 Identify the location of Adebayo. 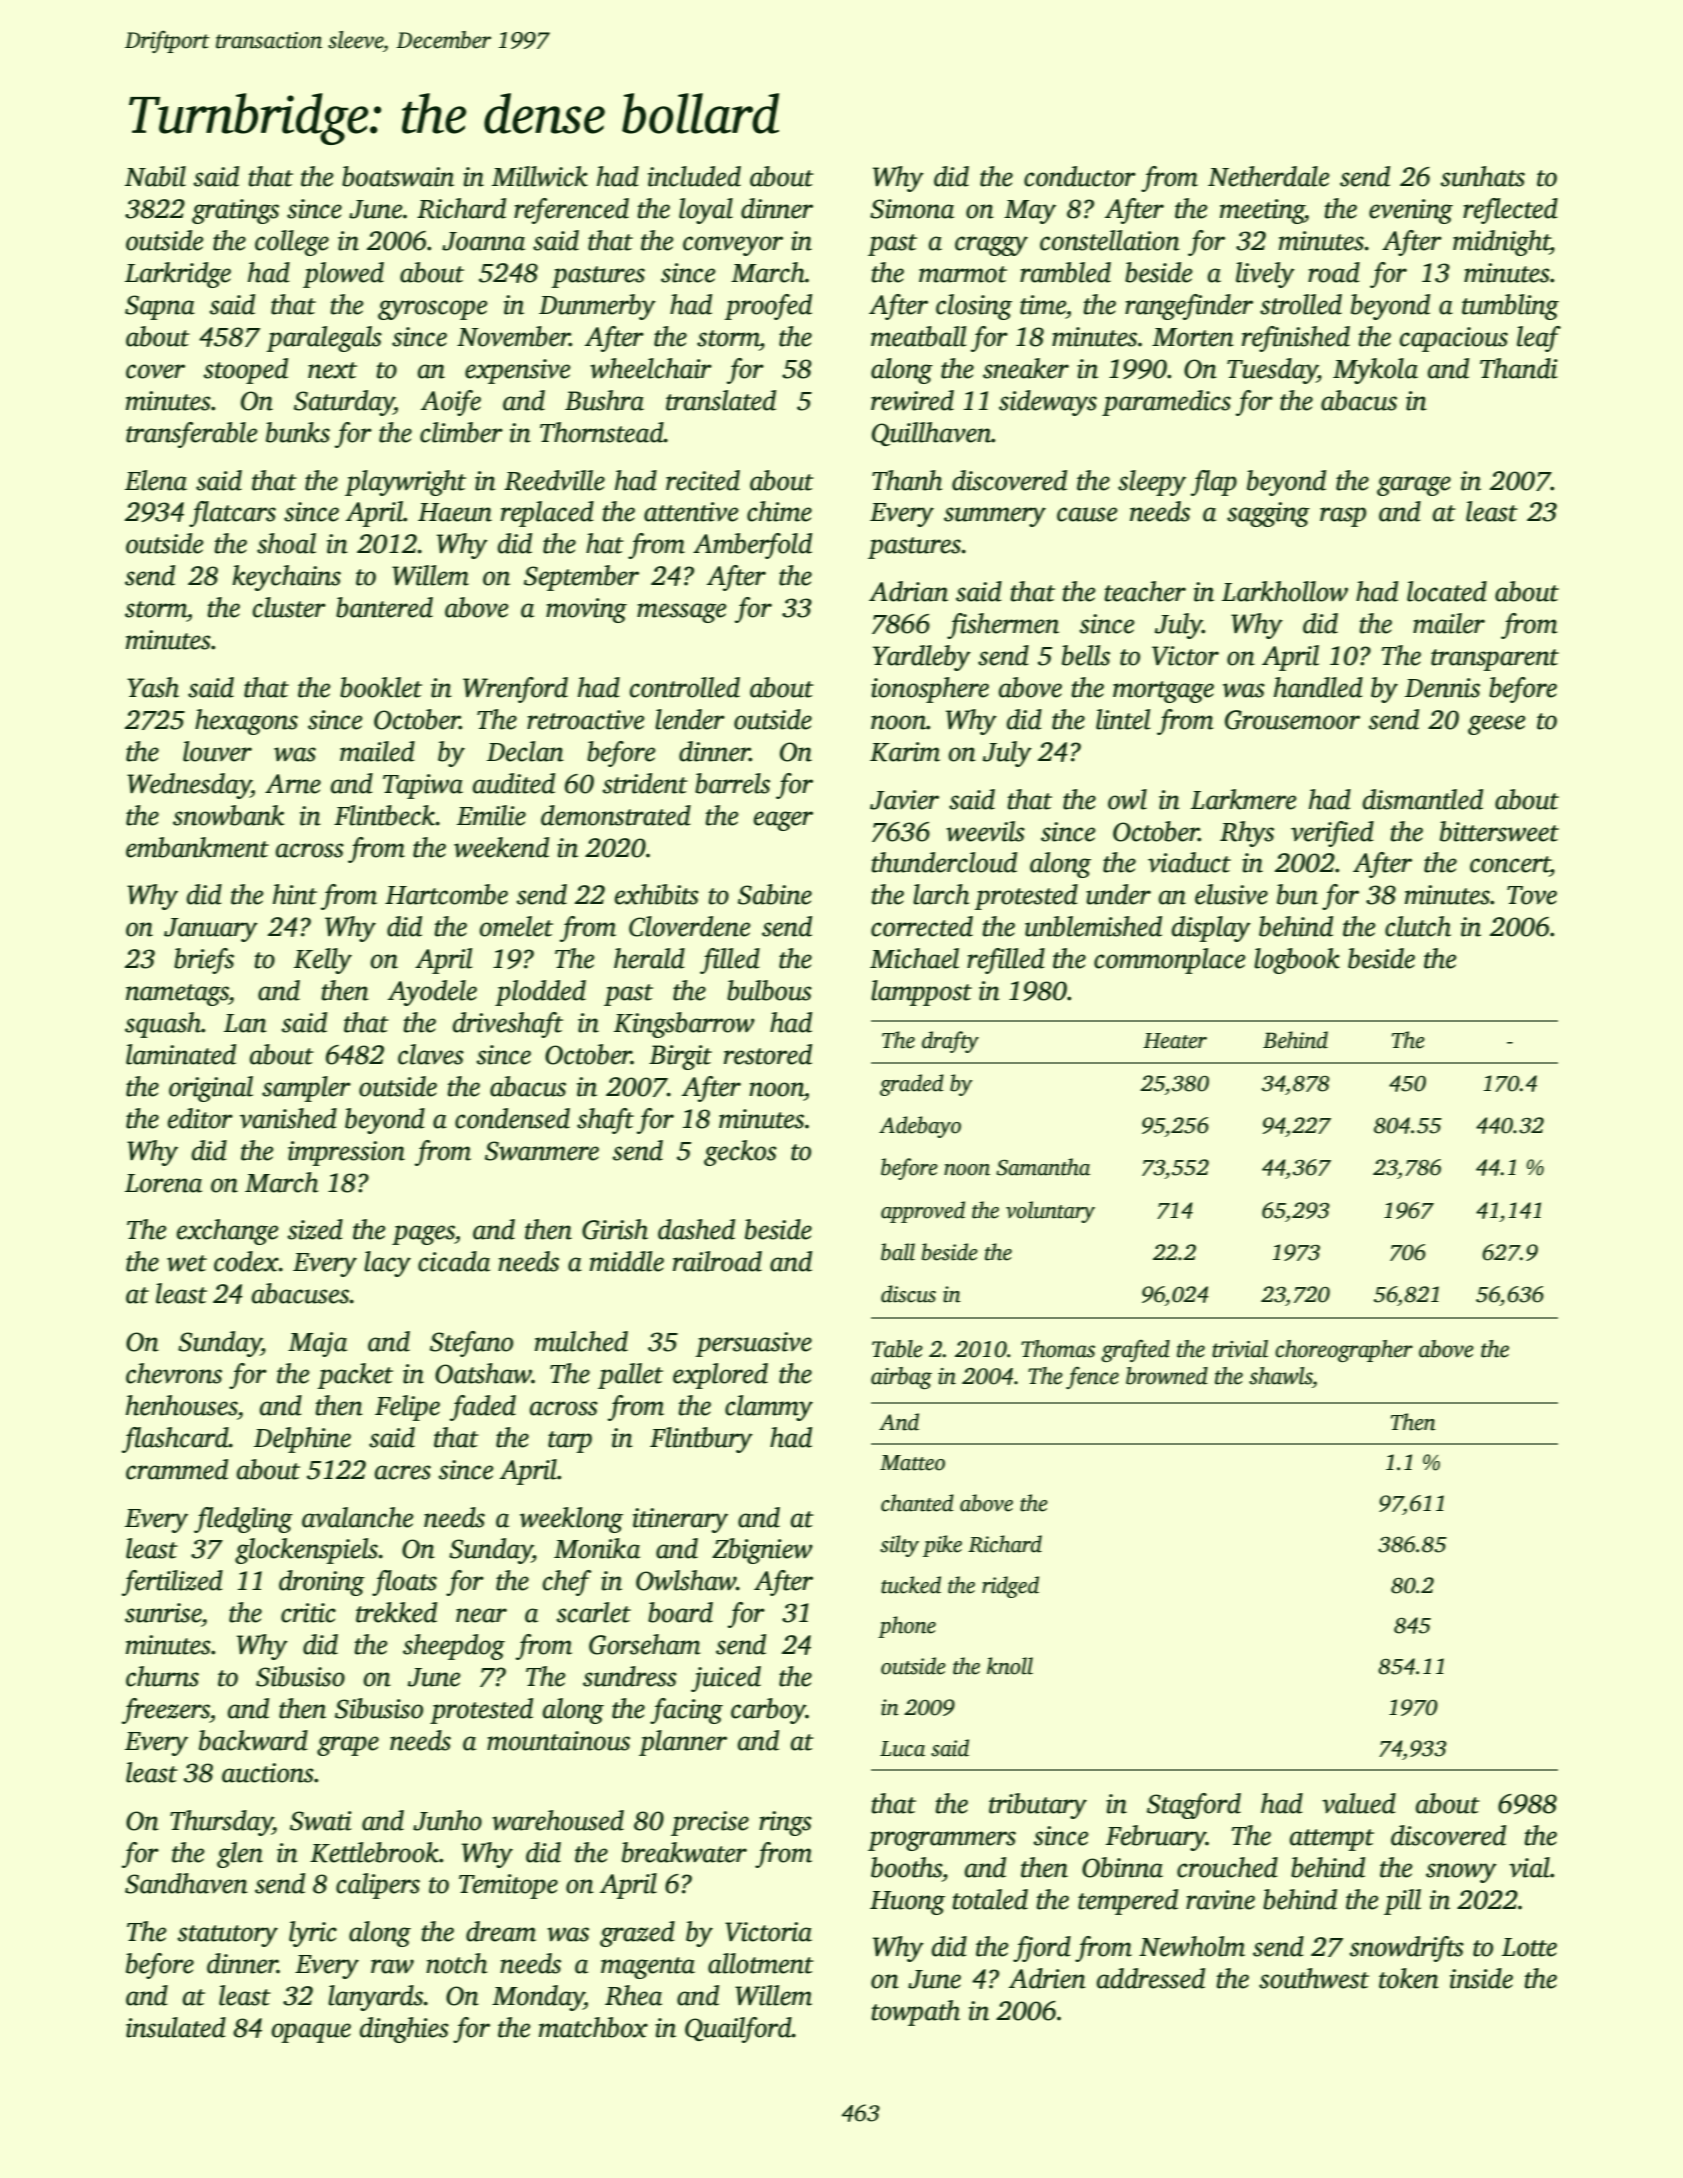
(920, 1127).
